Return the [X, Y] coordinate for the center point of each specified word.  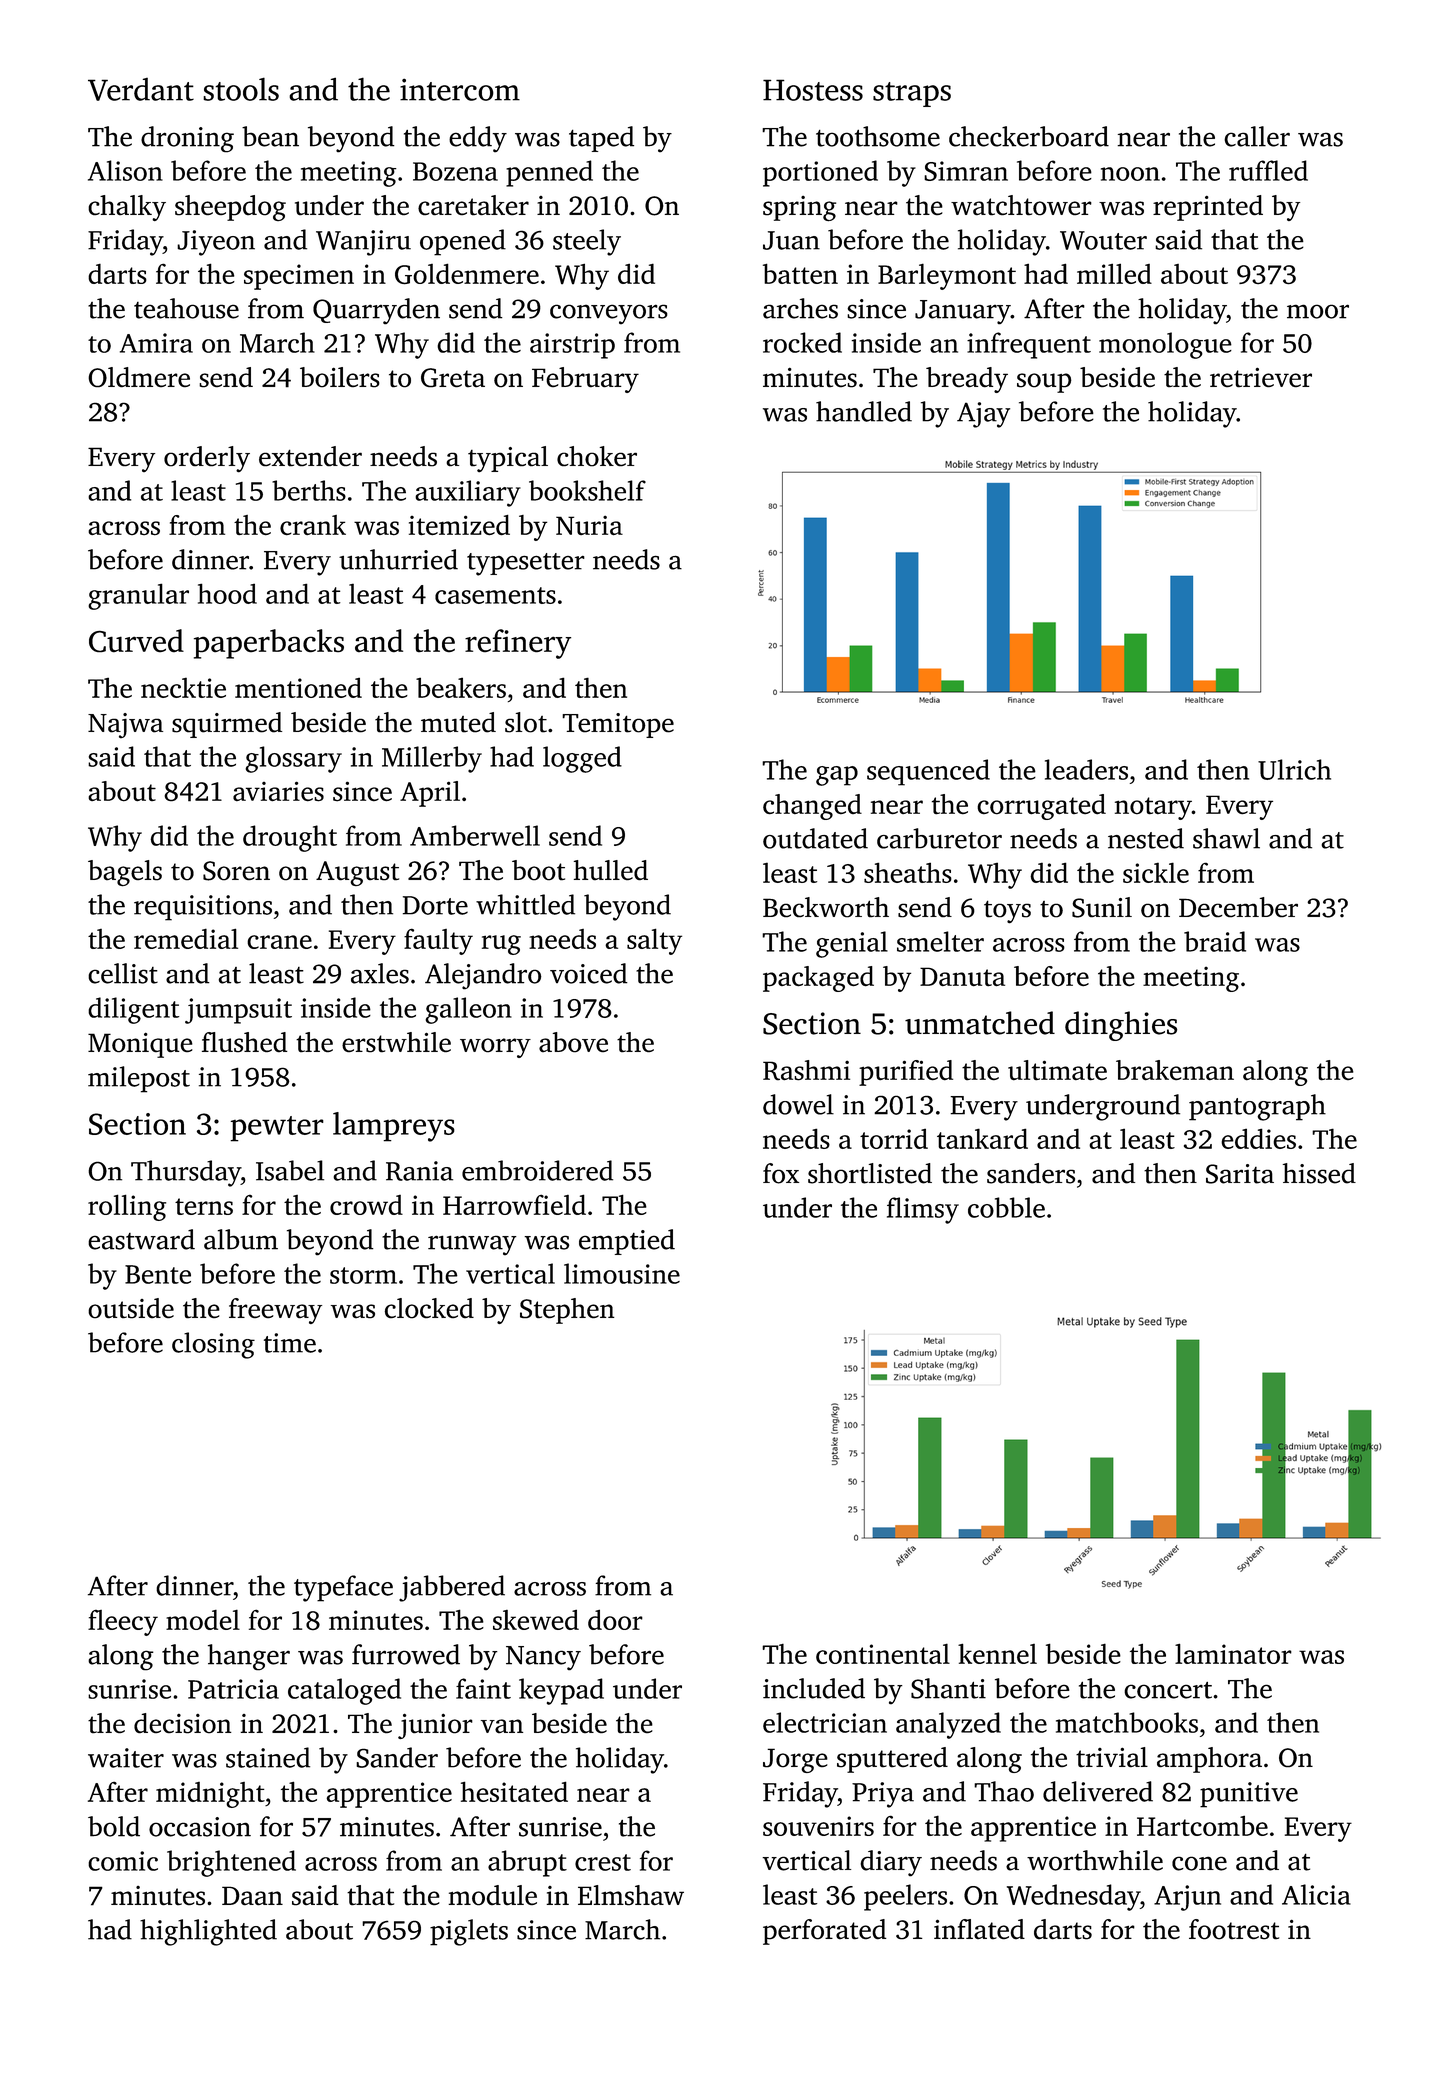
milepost [139, 1079]
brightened [231, 1863]
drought [290, 838]
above [573, 1042]
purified [906, 1073]
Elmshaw [631, 1895]
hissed [1319, 1173]
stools [241, 89]
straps [912, 94]
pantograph [1257, 1107]
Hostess [813, 90]
